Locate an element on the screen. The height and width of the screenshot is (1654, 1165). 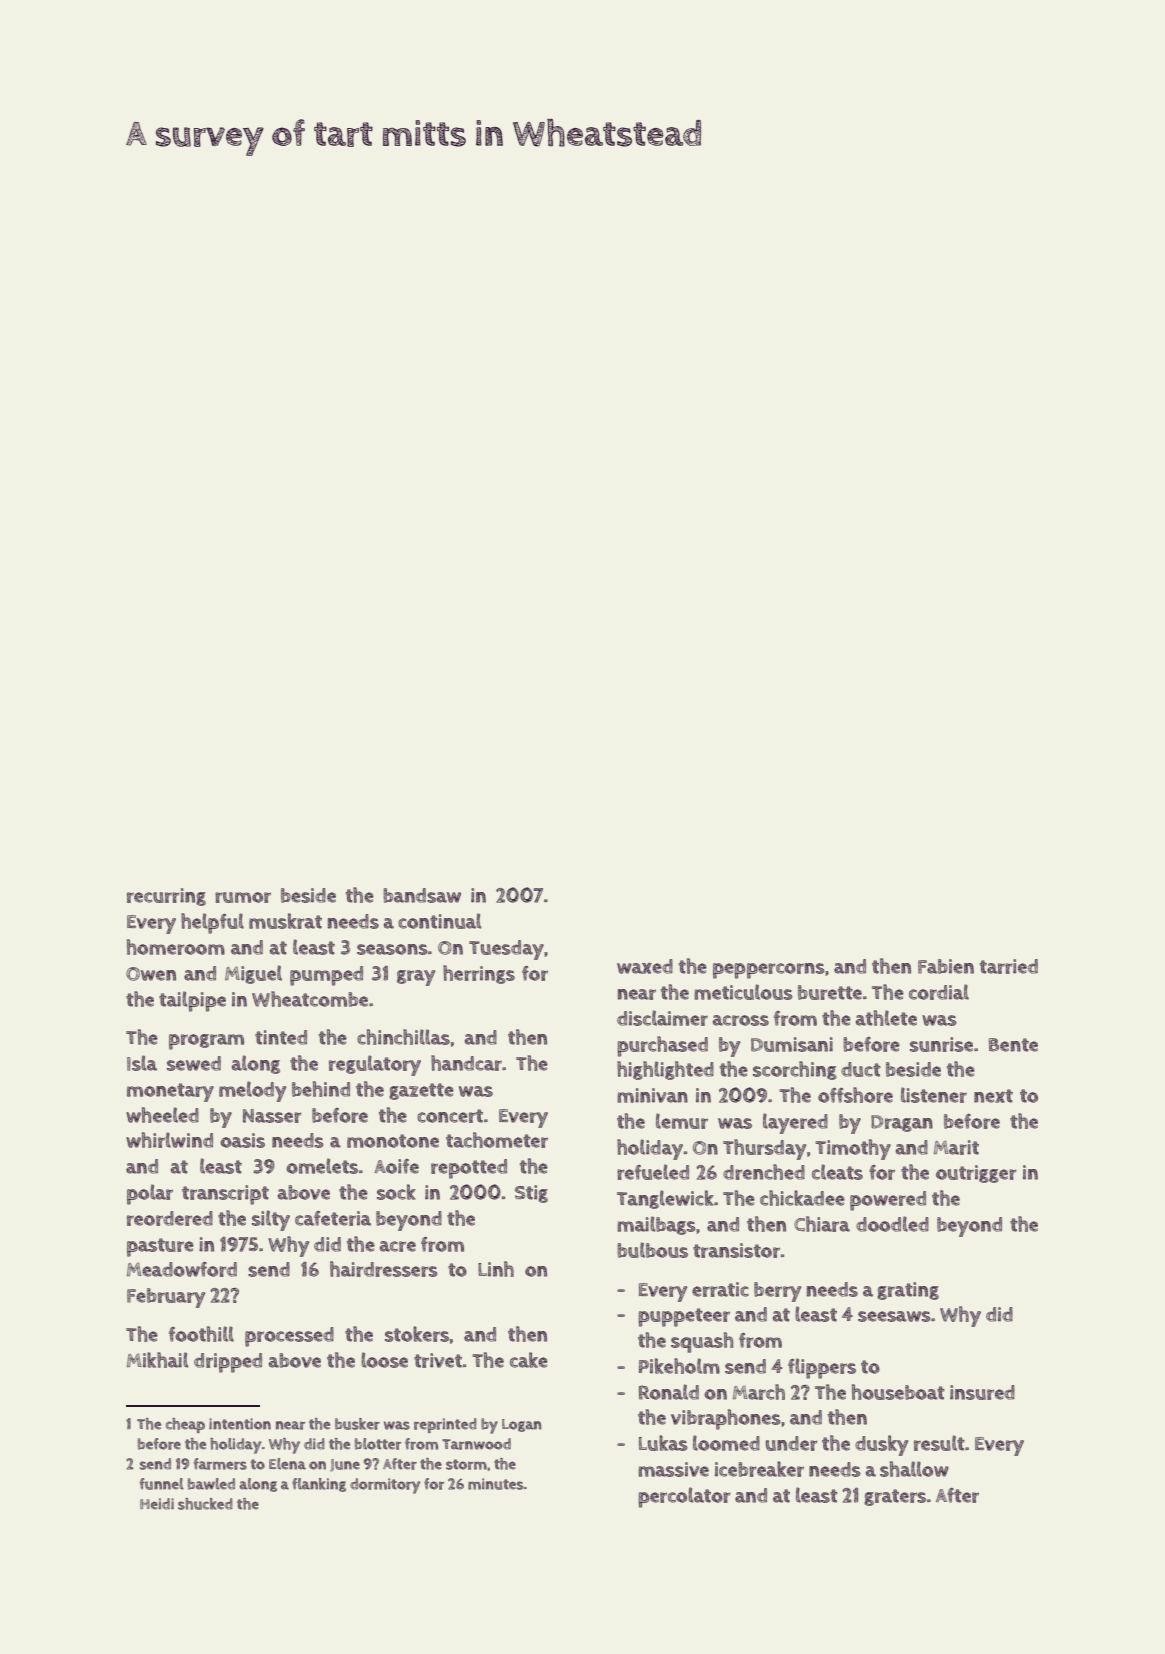
Stig is located at coordinates (531, 1194).
